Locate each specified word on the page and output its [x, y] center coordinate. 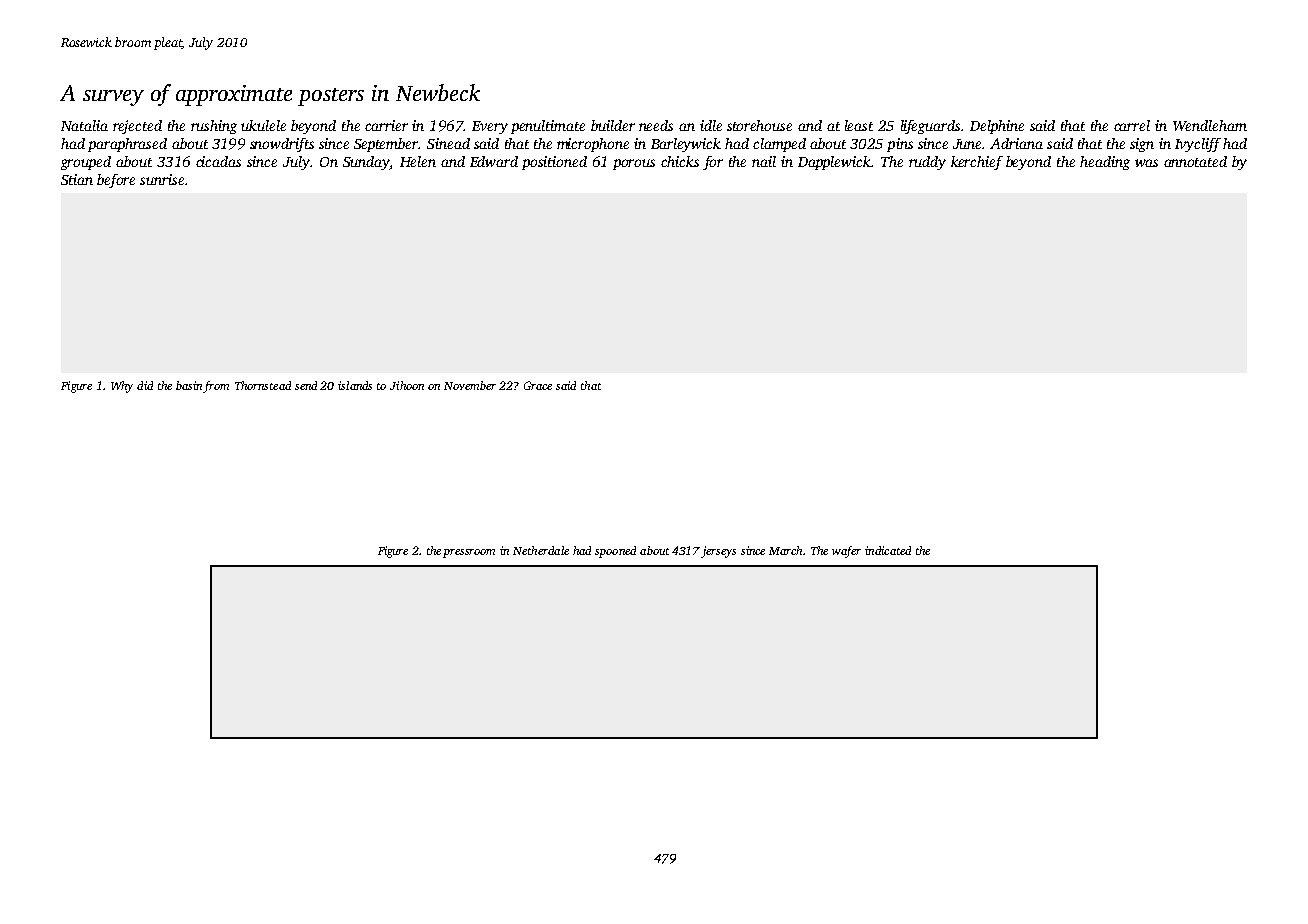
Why [122, 387]
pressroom [469, 553]
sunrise [162, 179]
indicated [888, 550]
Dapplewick [834, 163]
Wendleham [1210, 125]
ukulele [263, 125]
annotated [1195, 161]
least [859, 125]
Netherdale [541, 550]
